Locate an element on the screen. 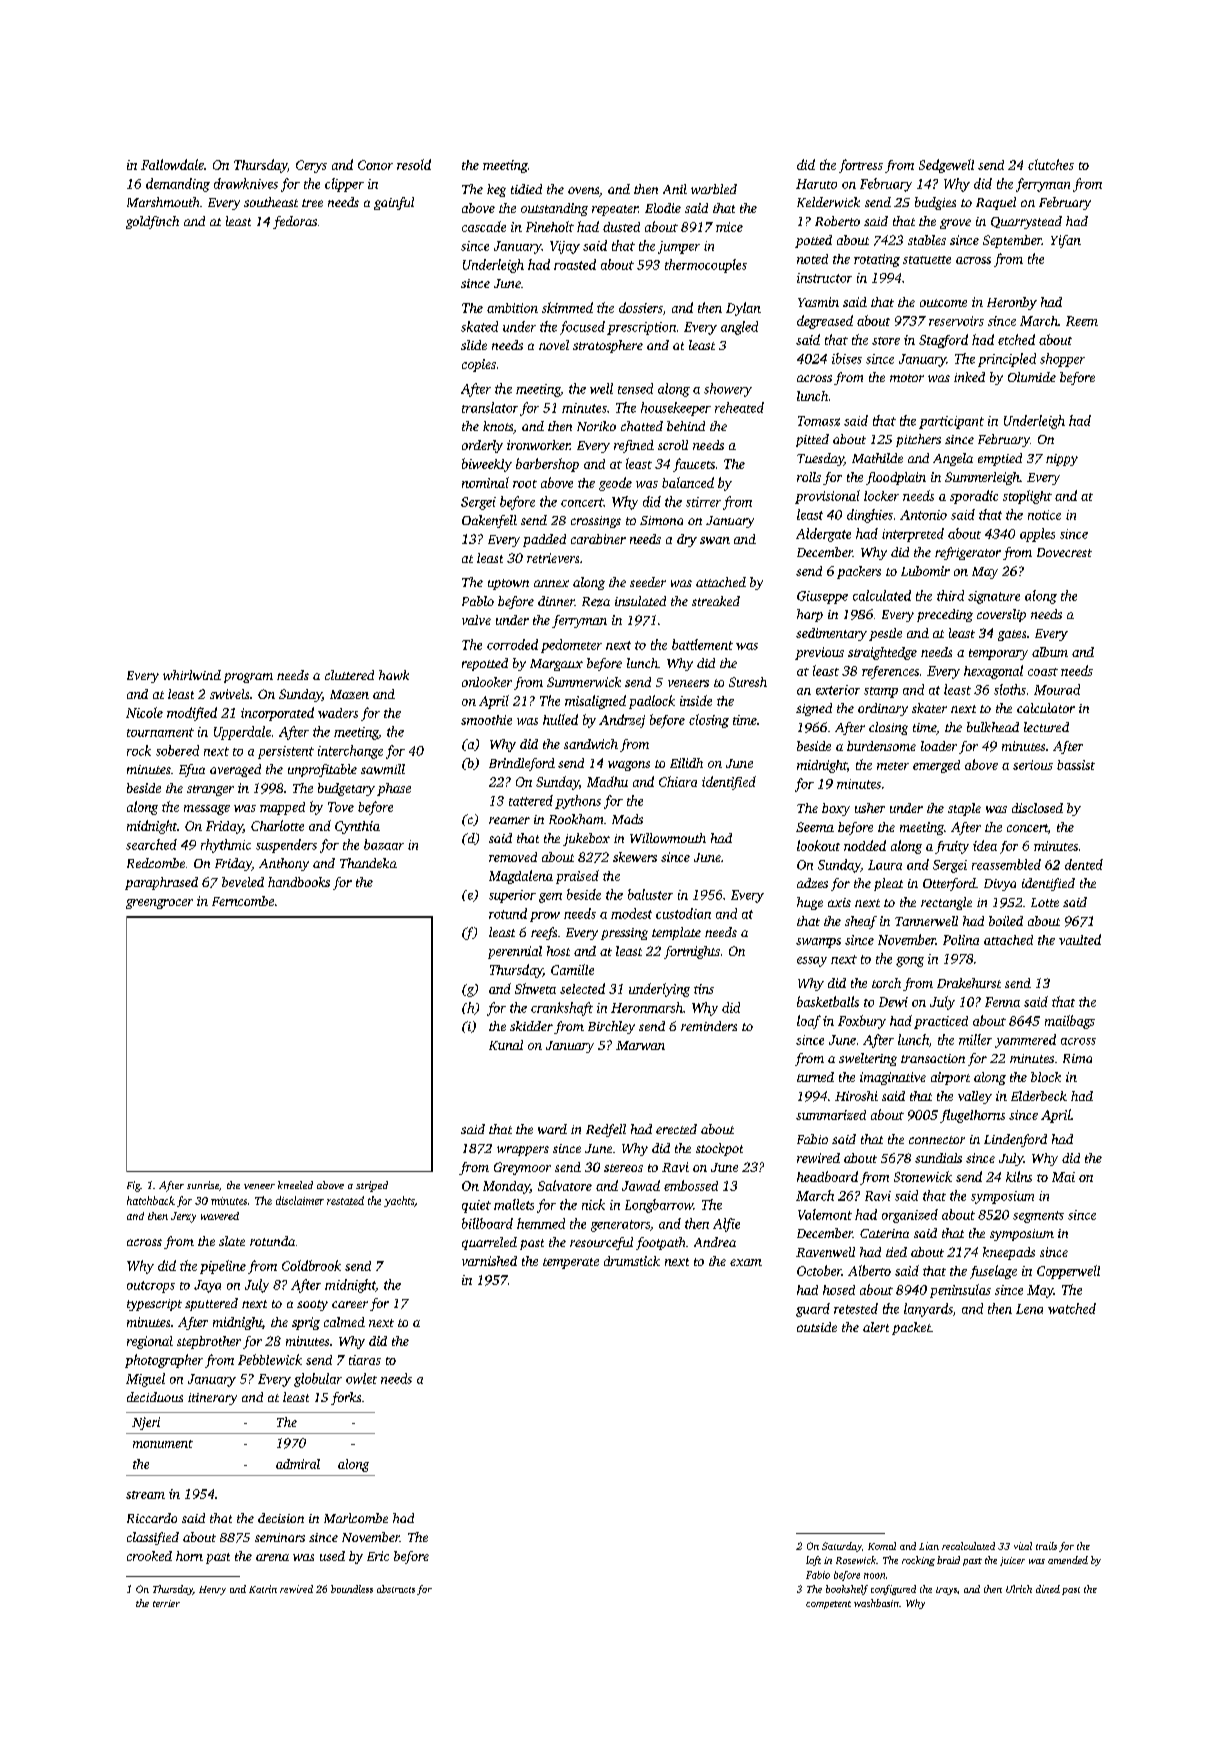  perennial is located at coordinates (515, 952).
